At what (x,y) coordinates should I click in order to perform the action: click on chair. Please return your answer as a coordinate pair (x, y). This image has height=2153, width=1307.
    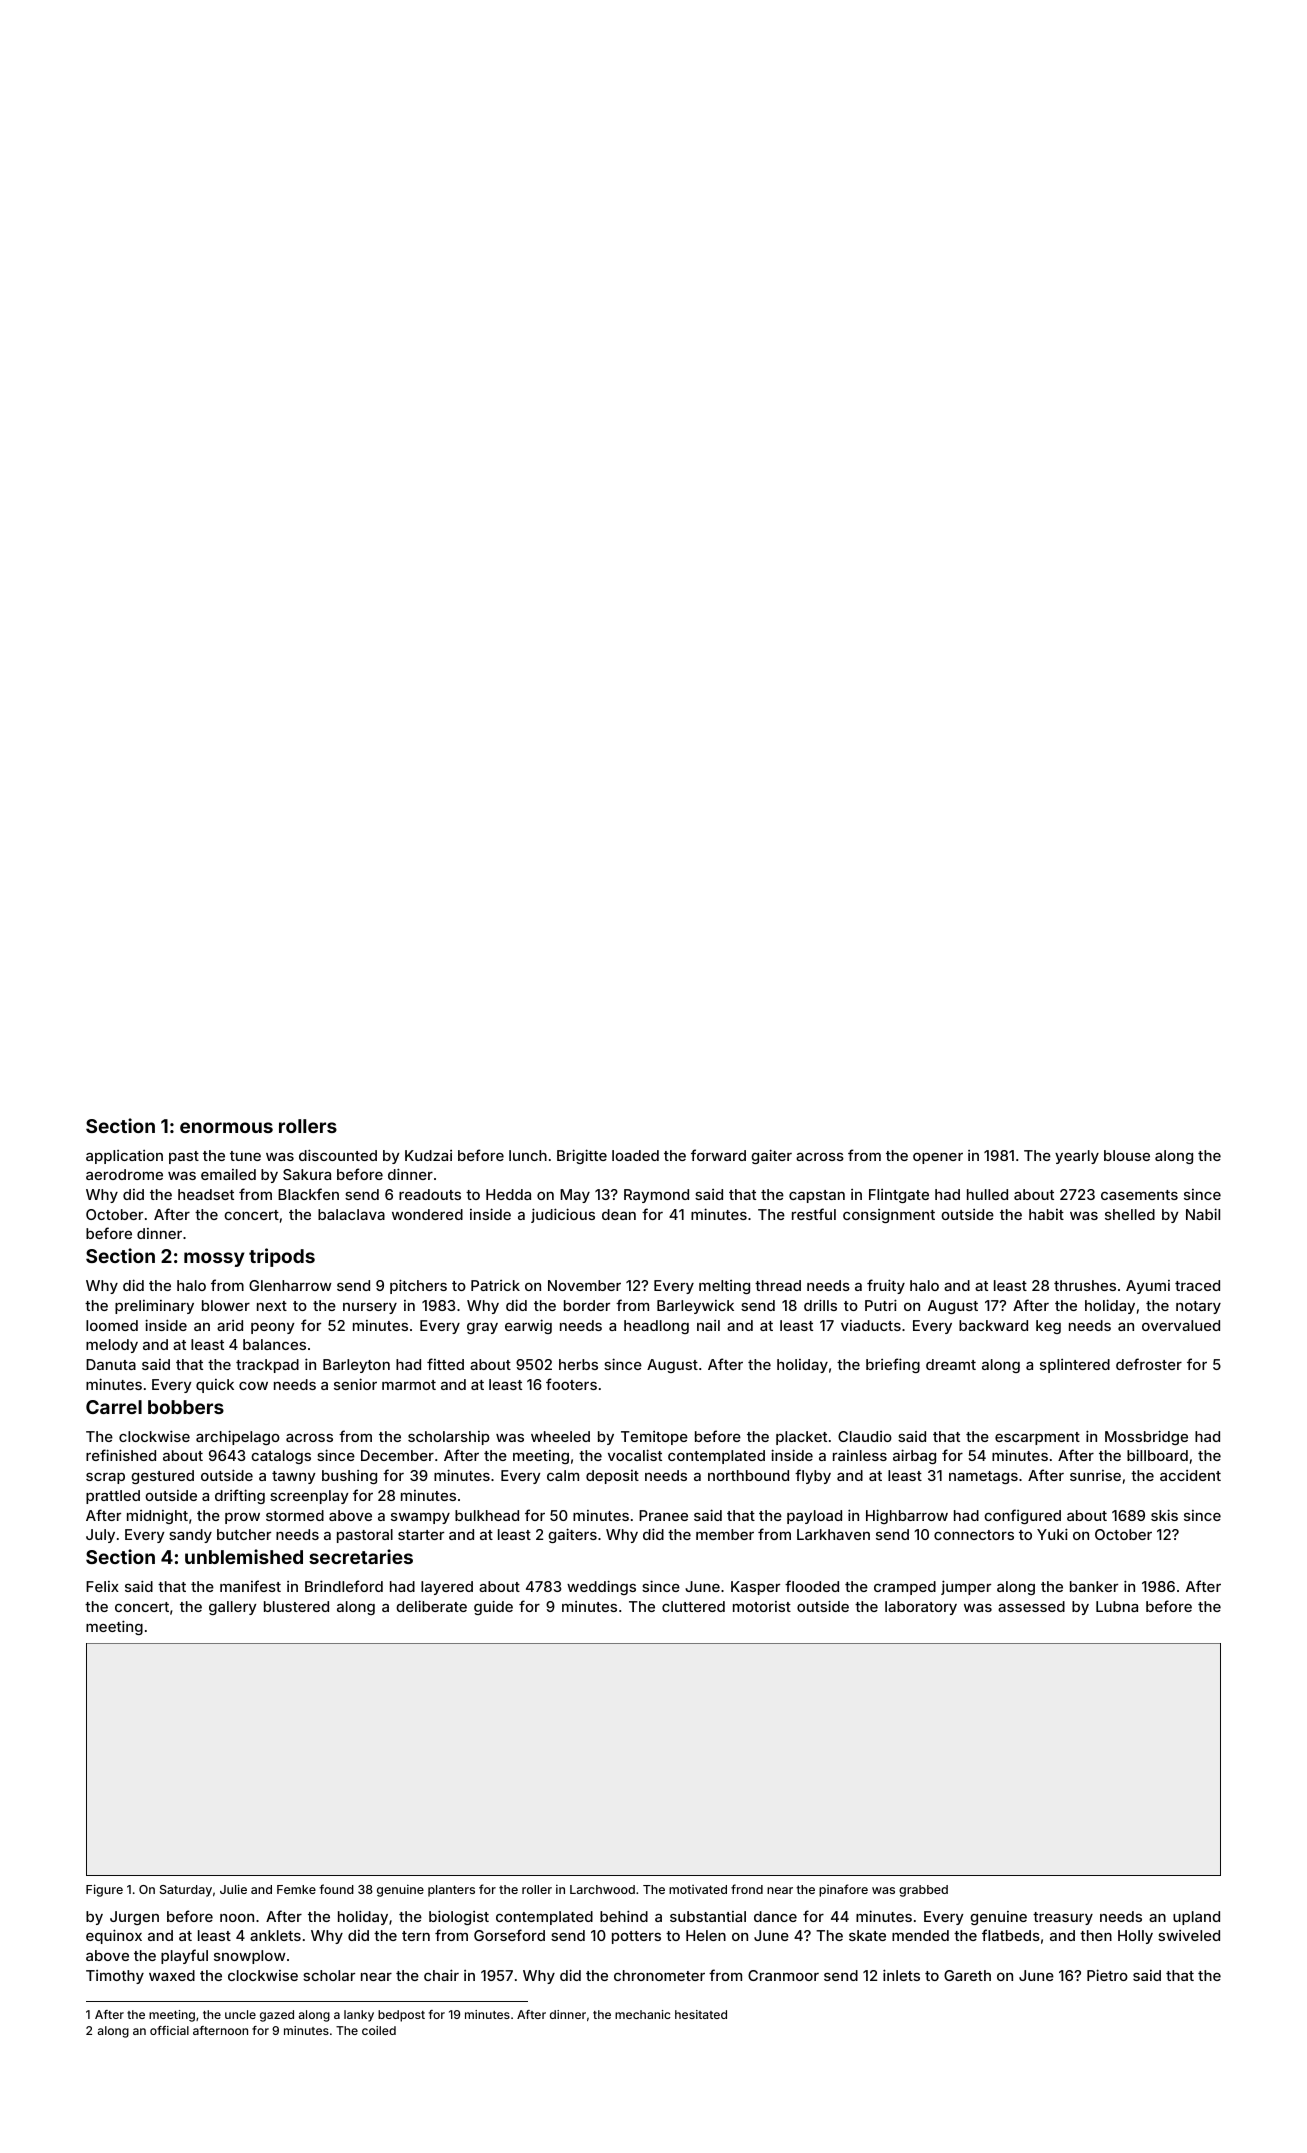
    Looking at the image, I should click on (441, 1975).
